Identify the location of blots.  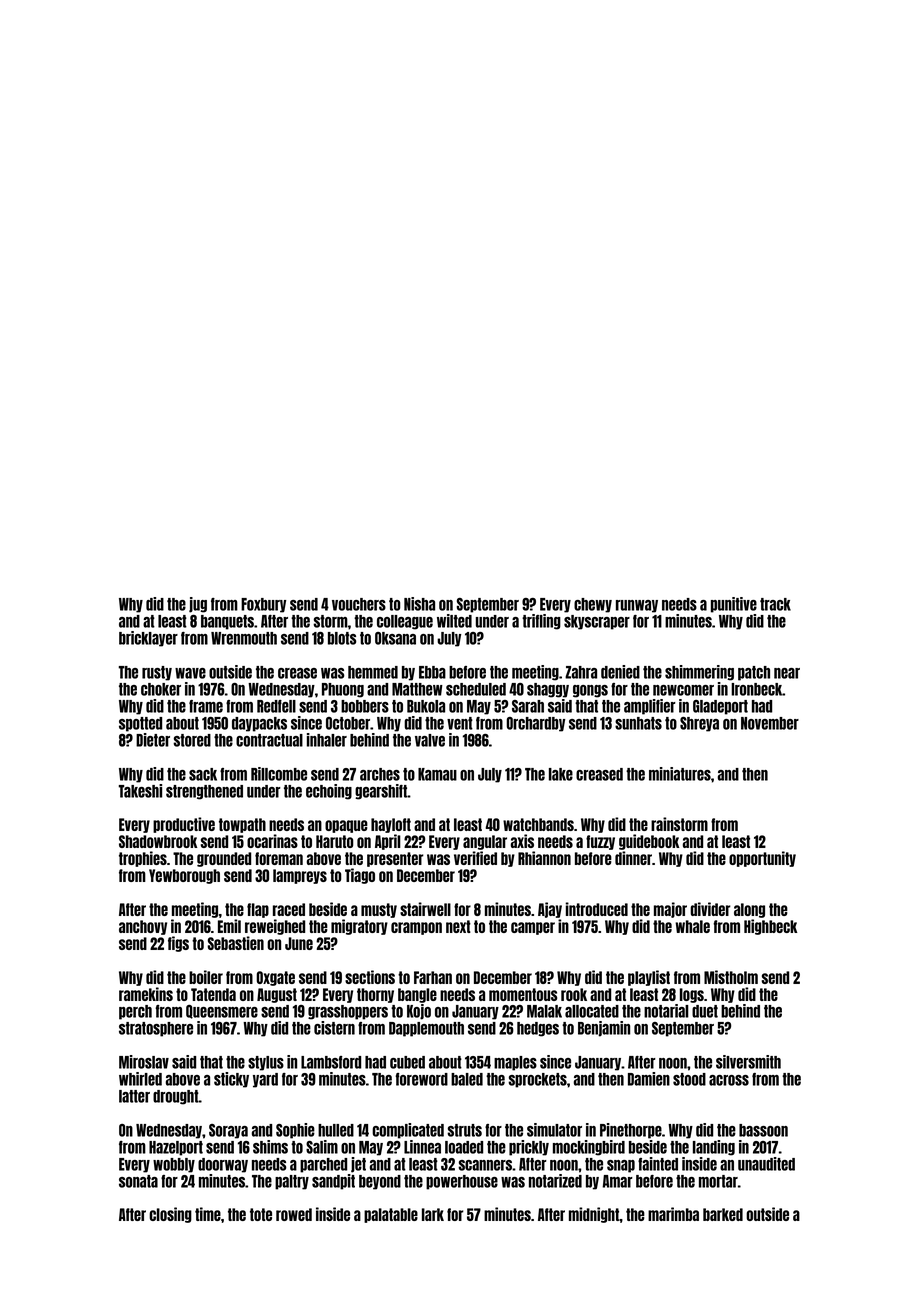
(342, 638).
